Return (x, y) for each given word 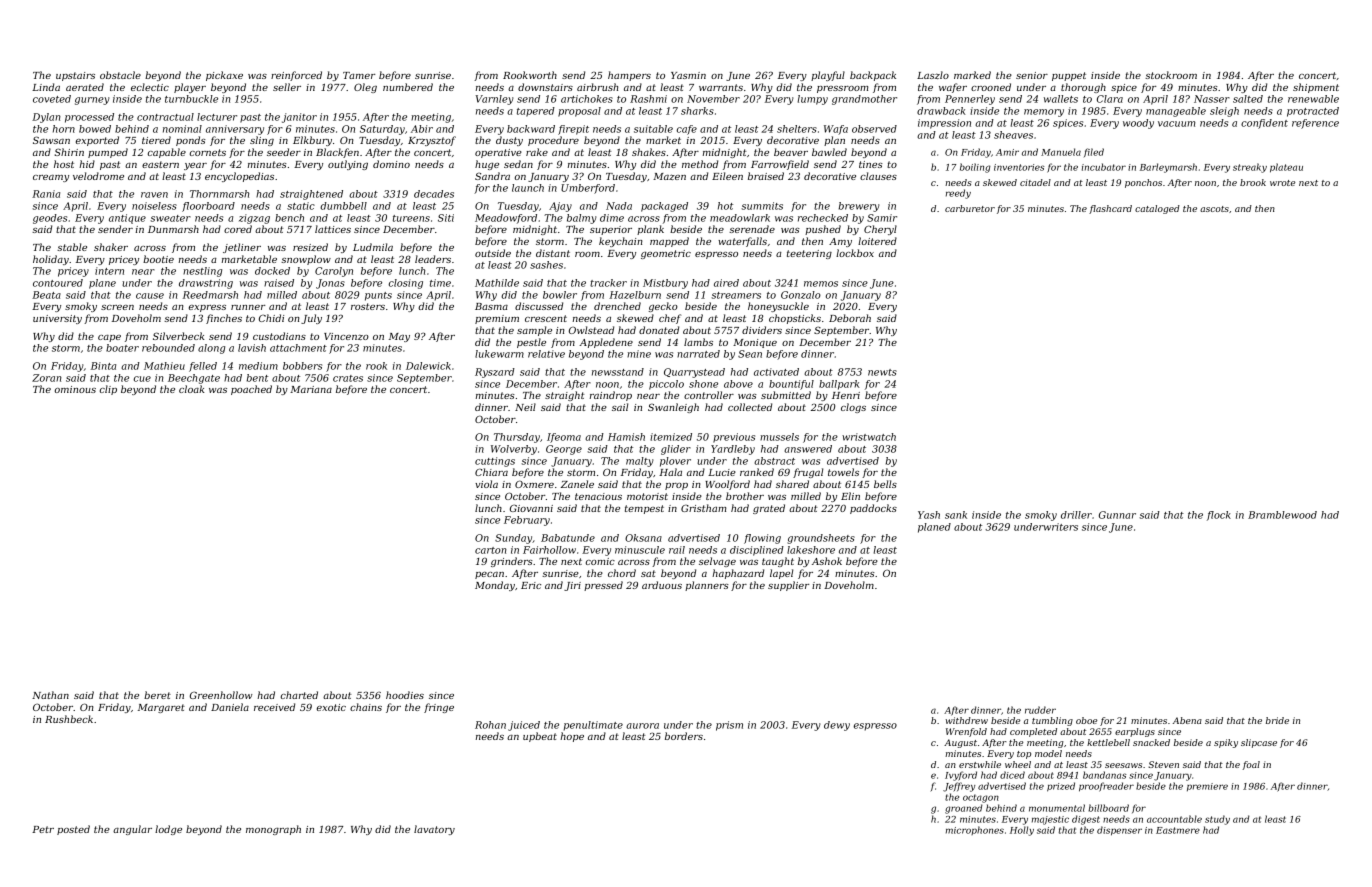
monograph (273, 830)
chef (670, 319)
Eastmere (1178, 830)
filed (1094, 152)
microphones (975, 830)
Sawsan (51, 140)
